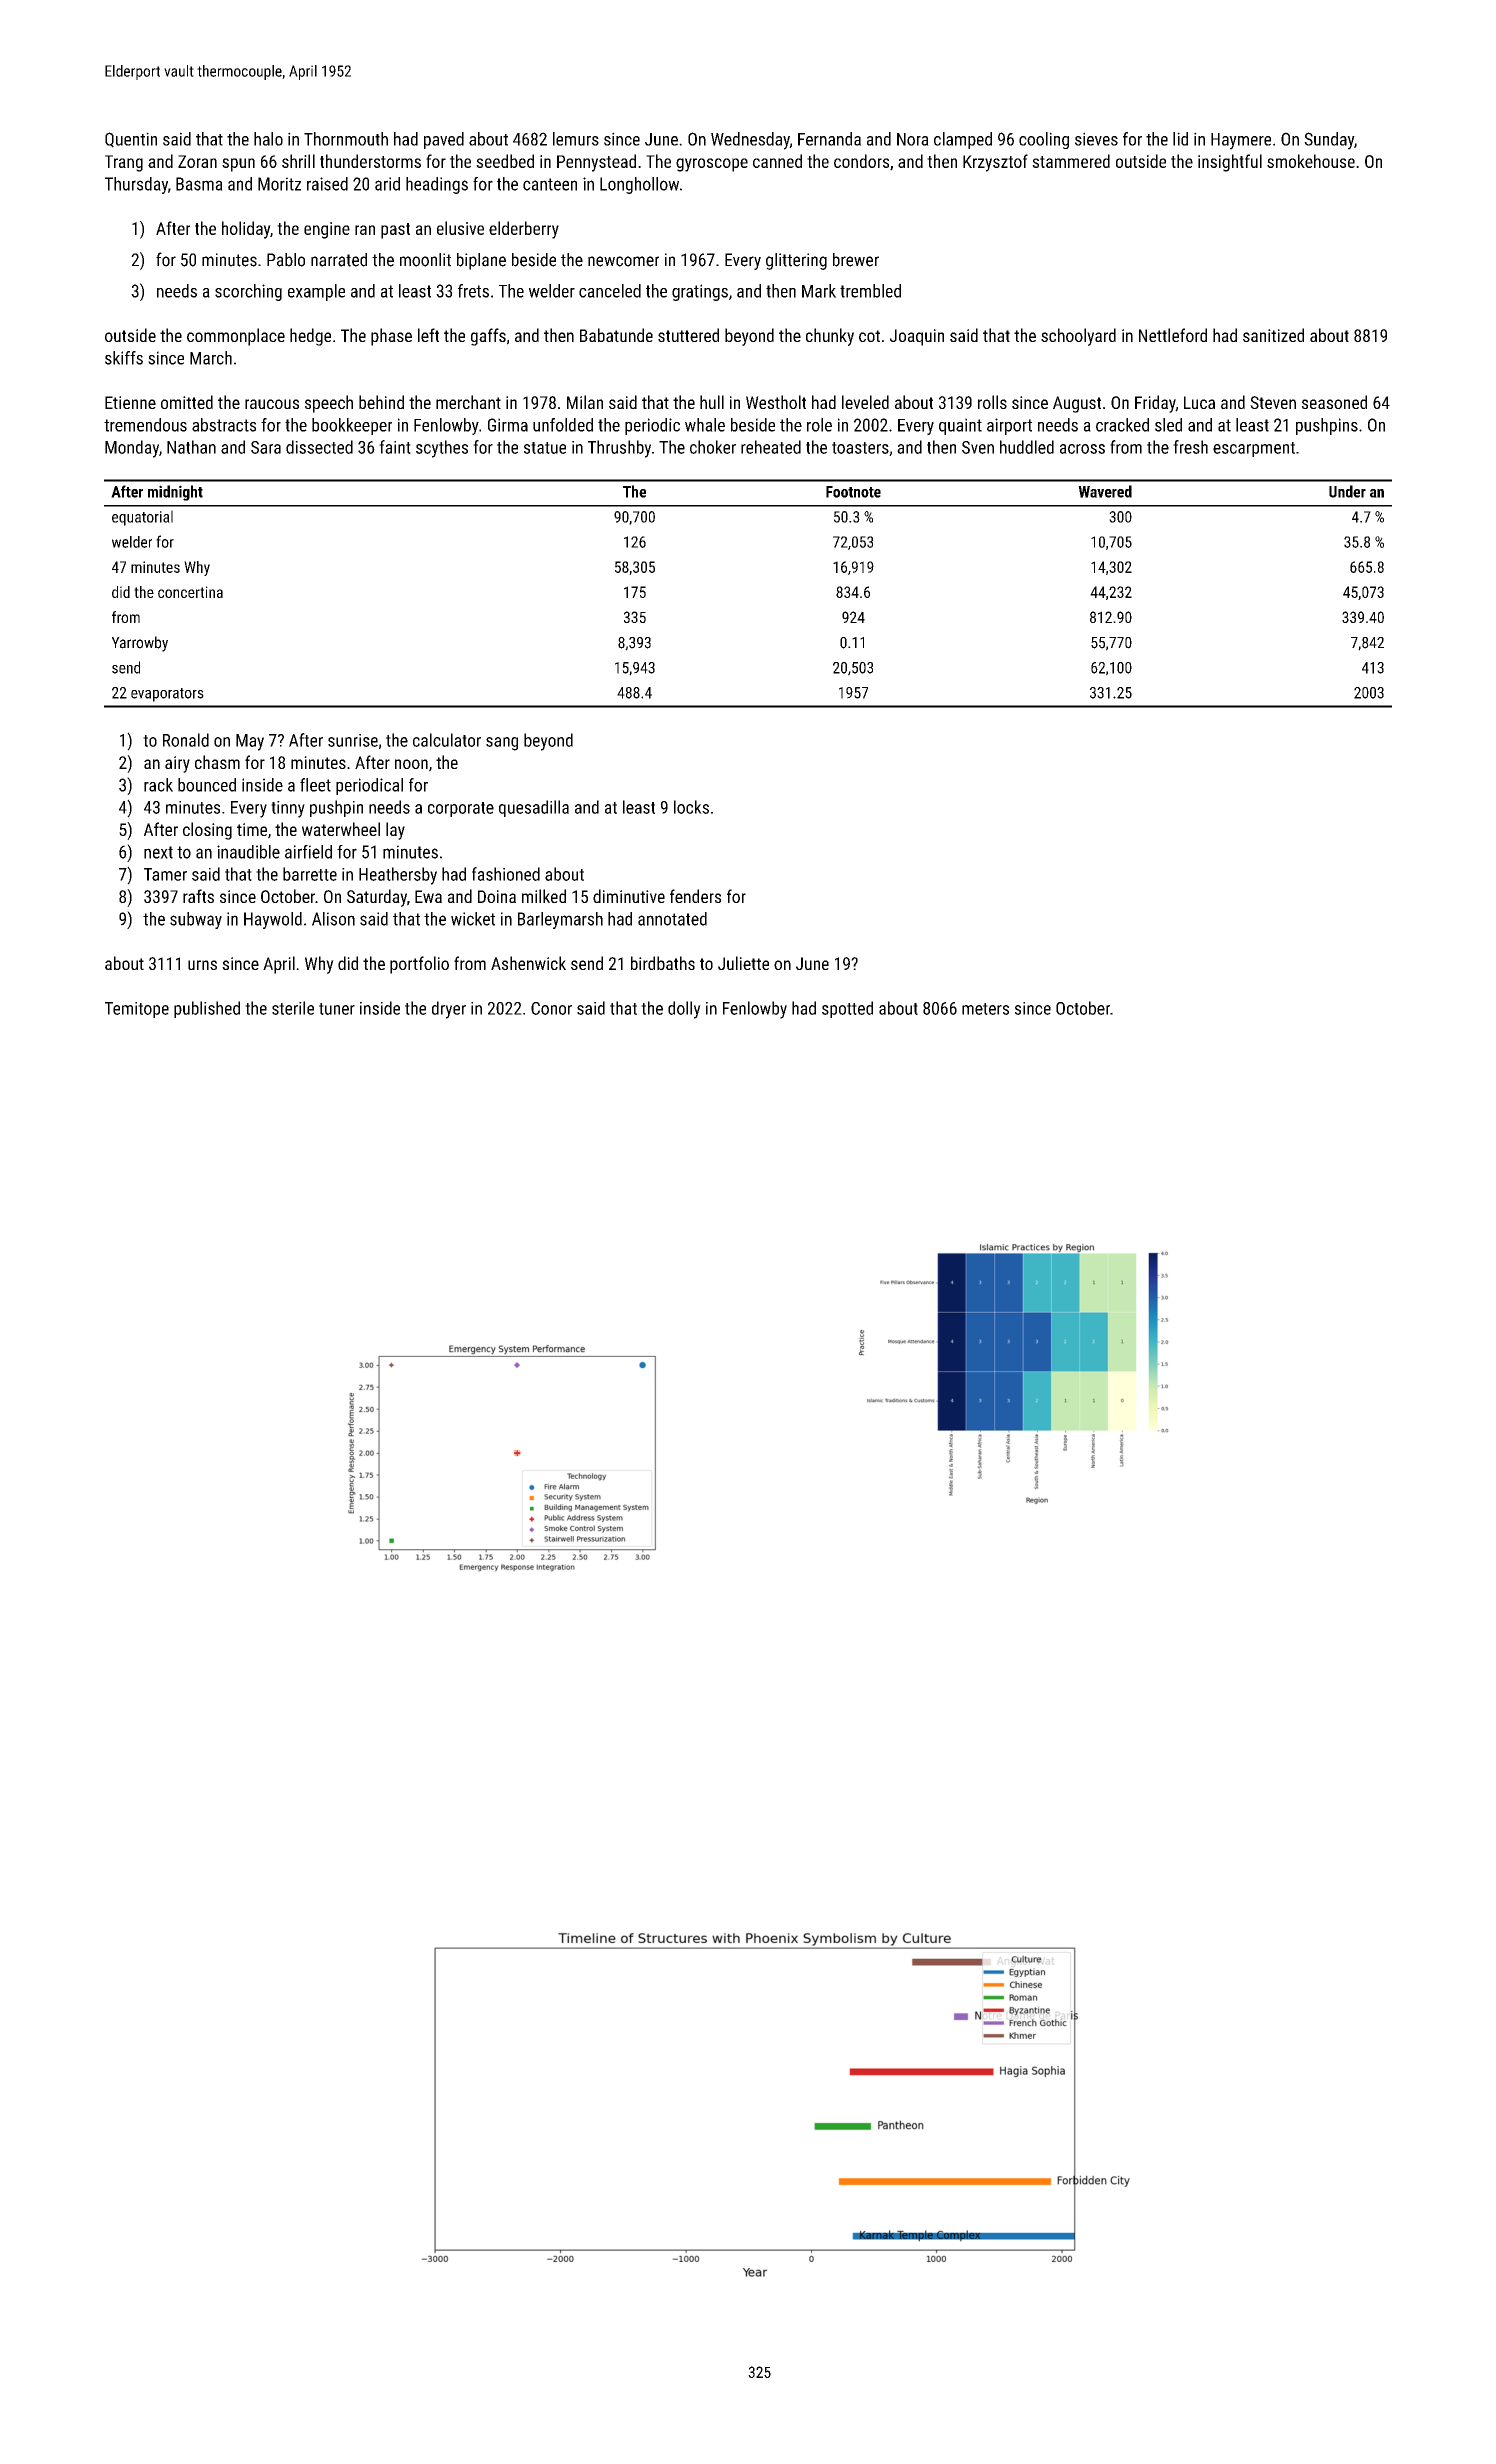  I want to click on toasters, so click(860, 448).
